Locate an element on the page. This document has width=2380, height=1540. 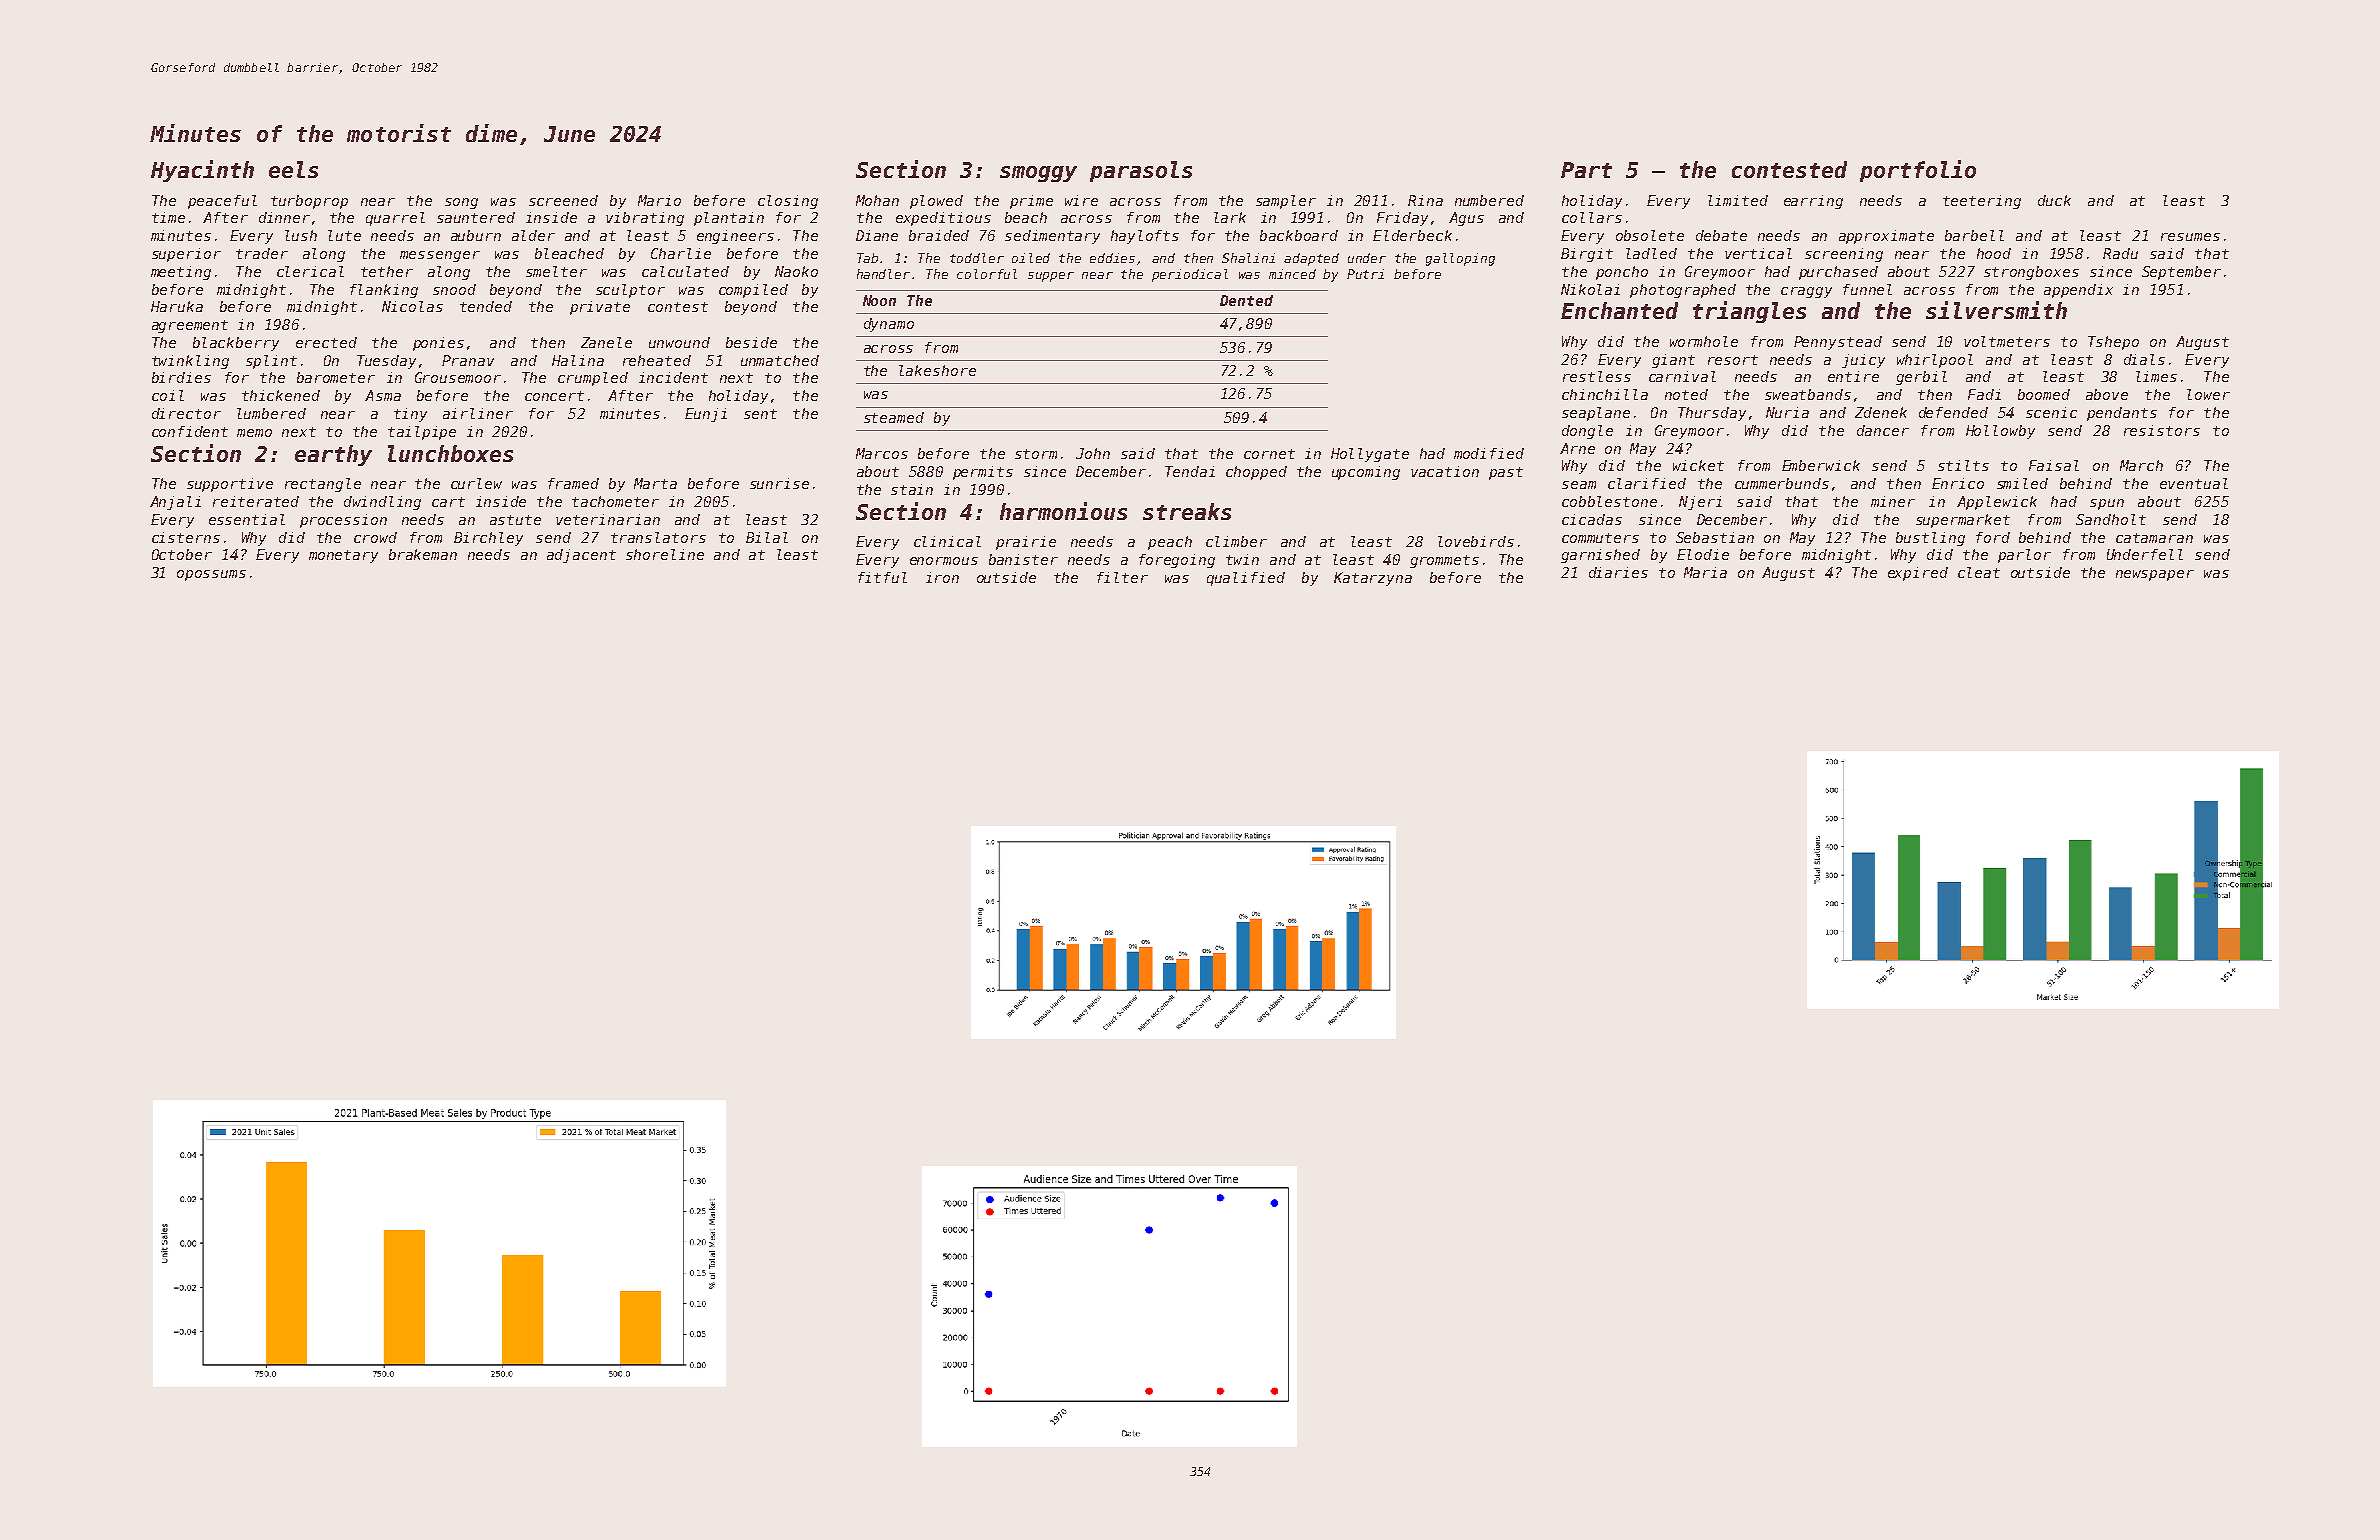
Tendai is located at coordinates (1190, 471).
